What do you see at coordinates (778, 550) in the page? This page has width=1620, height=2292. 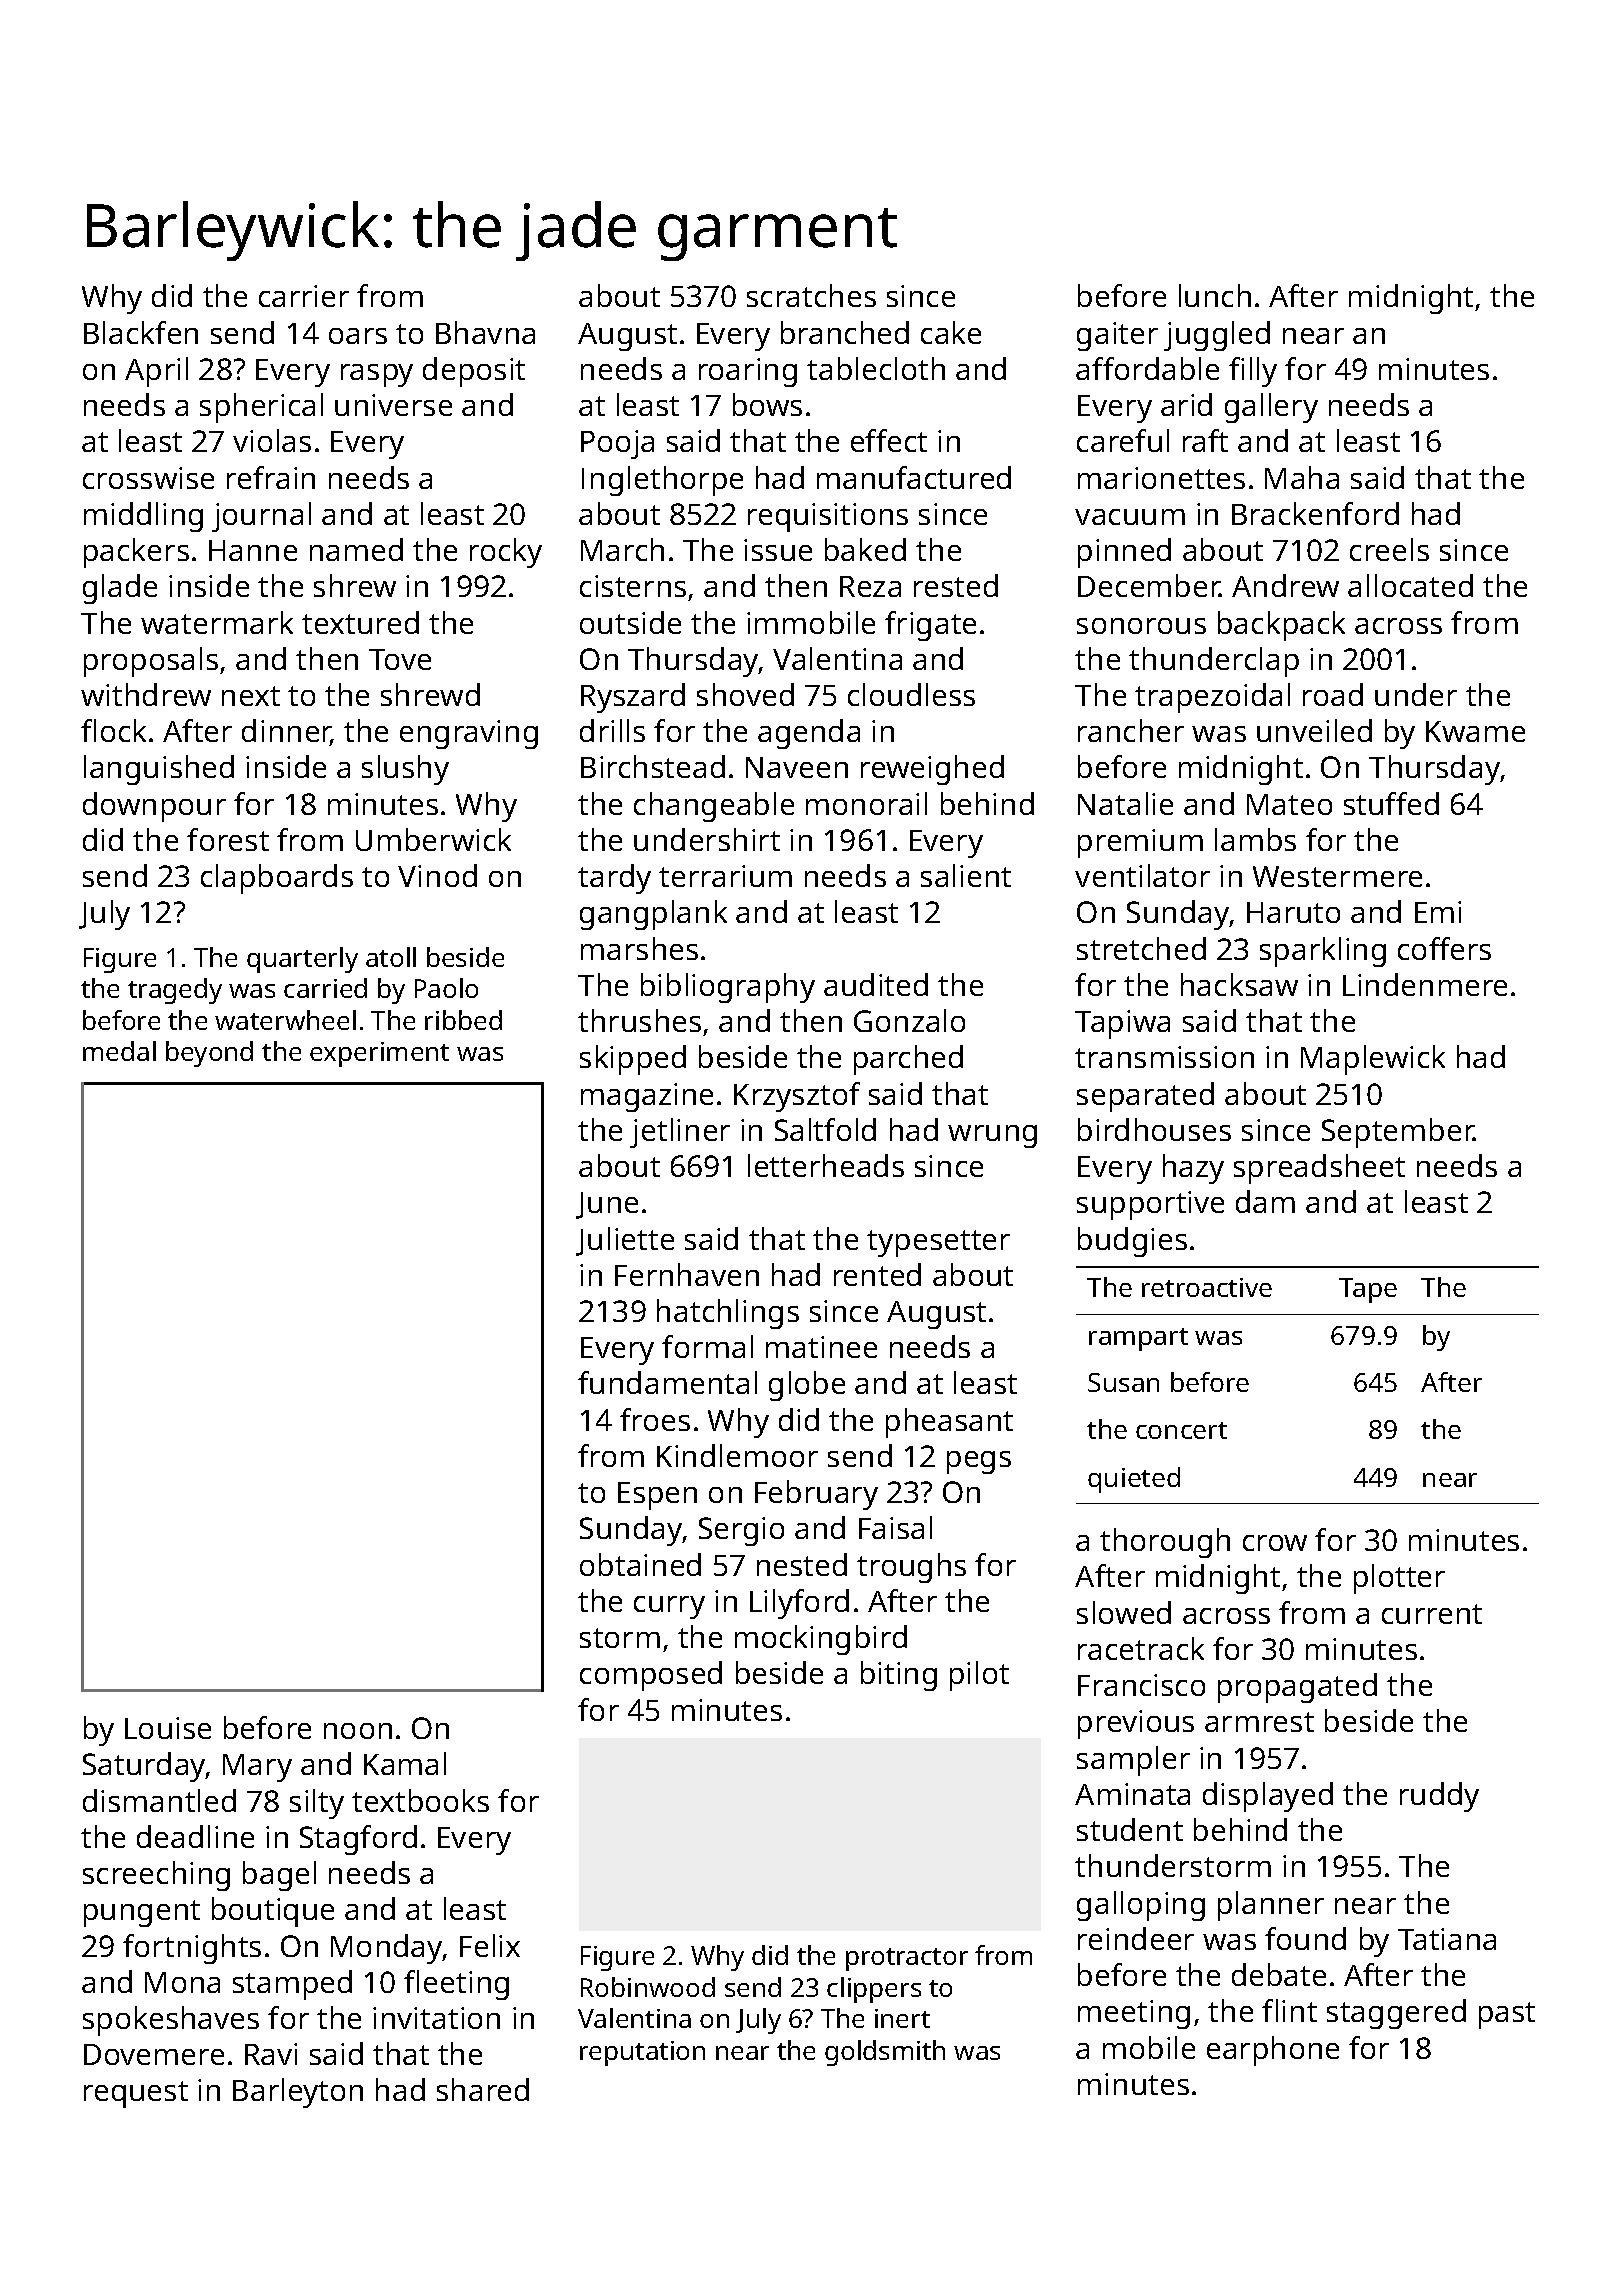 I see `issue` at bounding box center [778, 550].
